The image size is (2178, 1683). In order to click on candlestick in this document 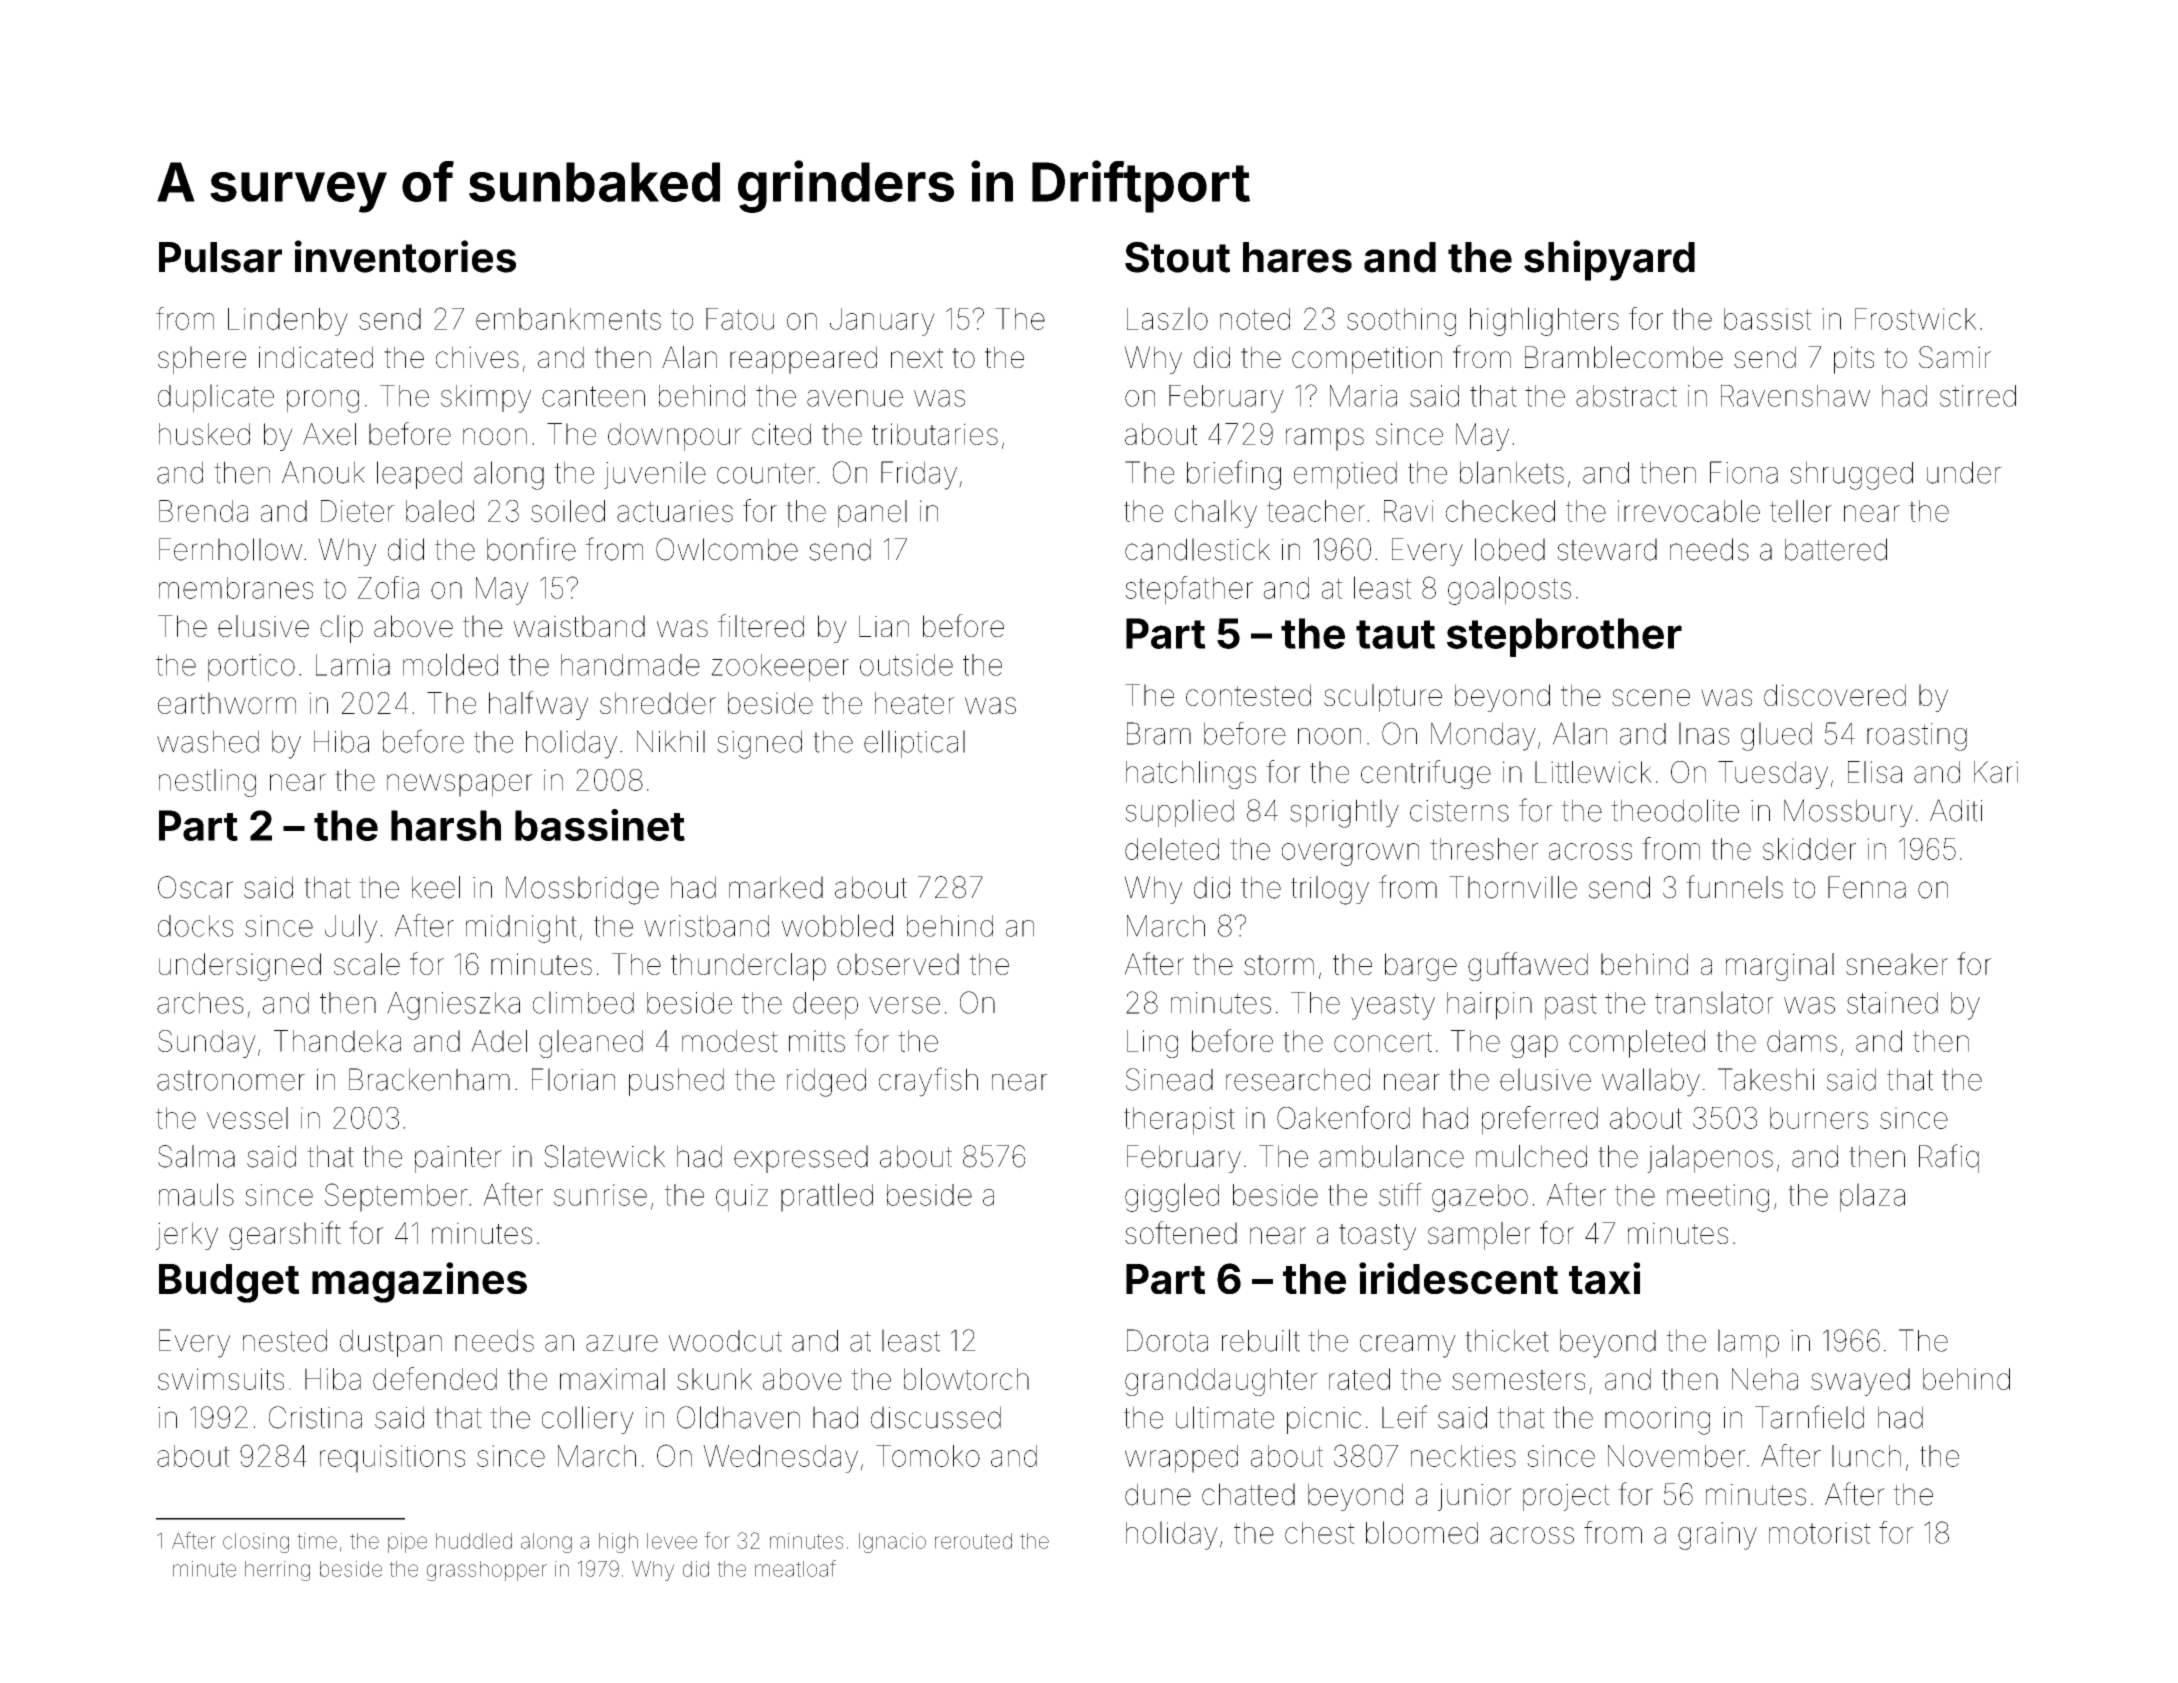, I will do `click(1197, 549)`.
